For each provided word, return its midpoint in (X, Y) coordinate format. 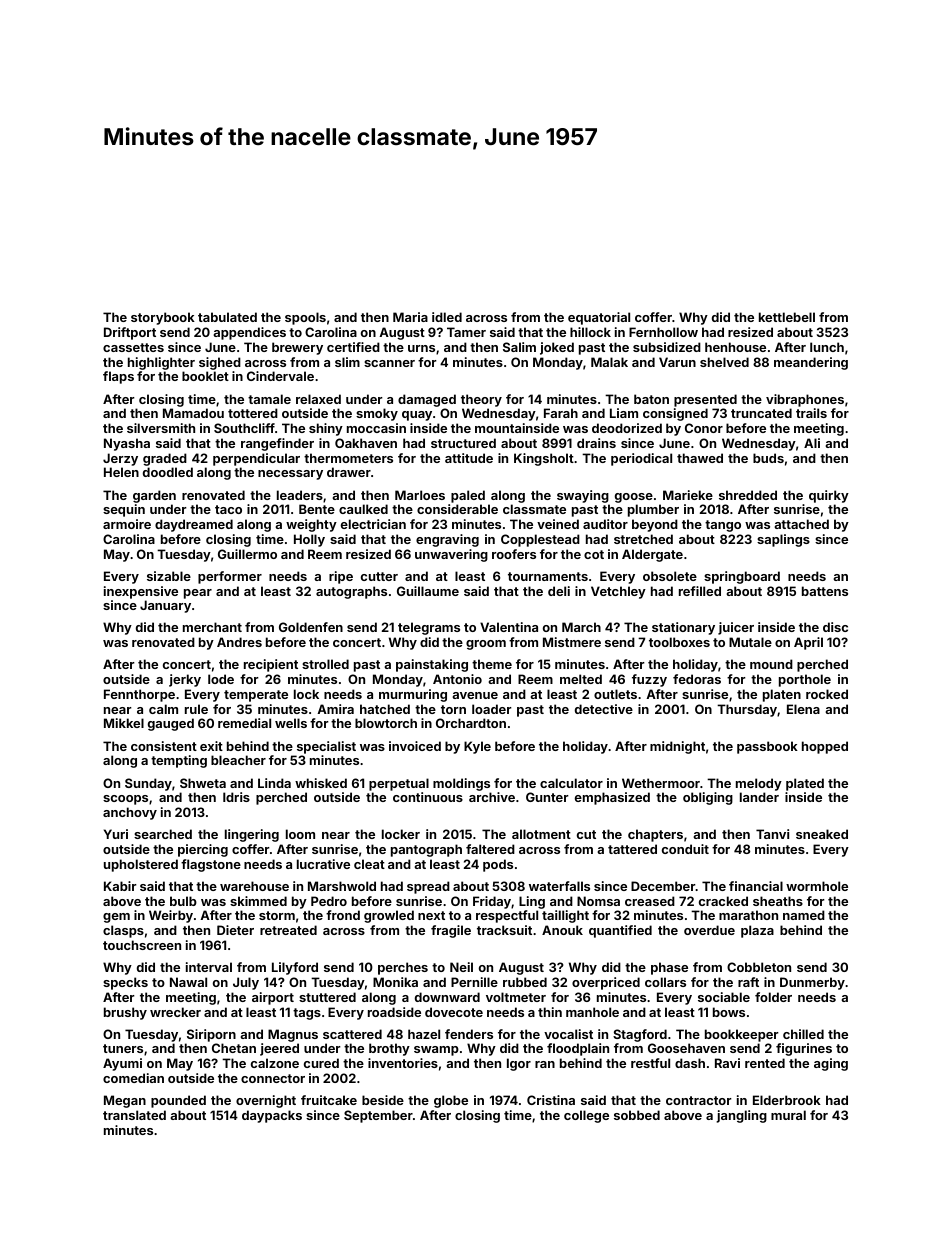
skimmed (258, 901)
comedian (133, 1078)
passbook (767, 747)
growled (389, 916)
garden (154, 496)
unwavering (451, 555)
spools (305, 318)
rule (196, 709)
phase (669, 968)
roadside (394, 1012)
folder (773, 997)
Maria (410, 317)
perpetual (399, 784)
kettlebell (787, 317)
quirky (829, 496)
